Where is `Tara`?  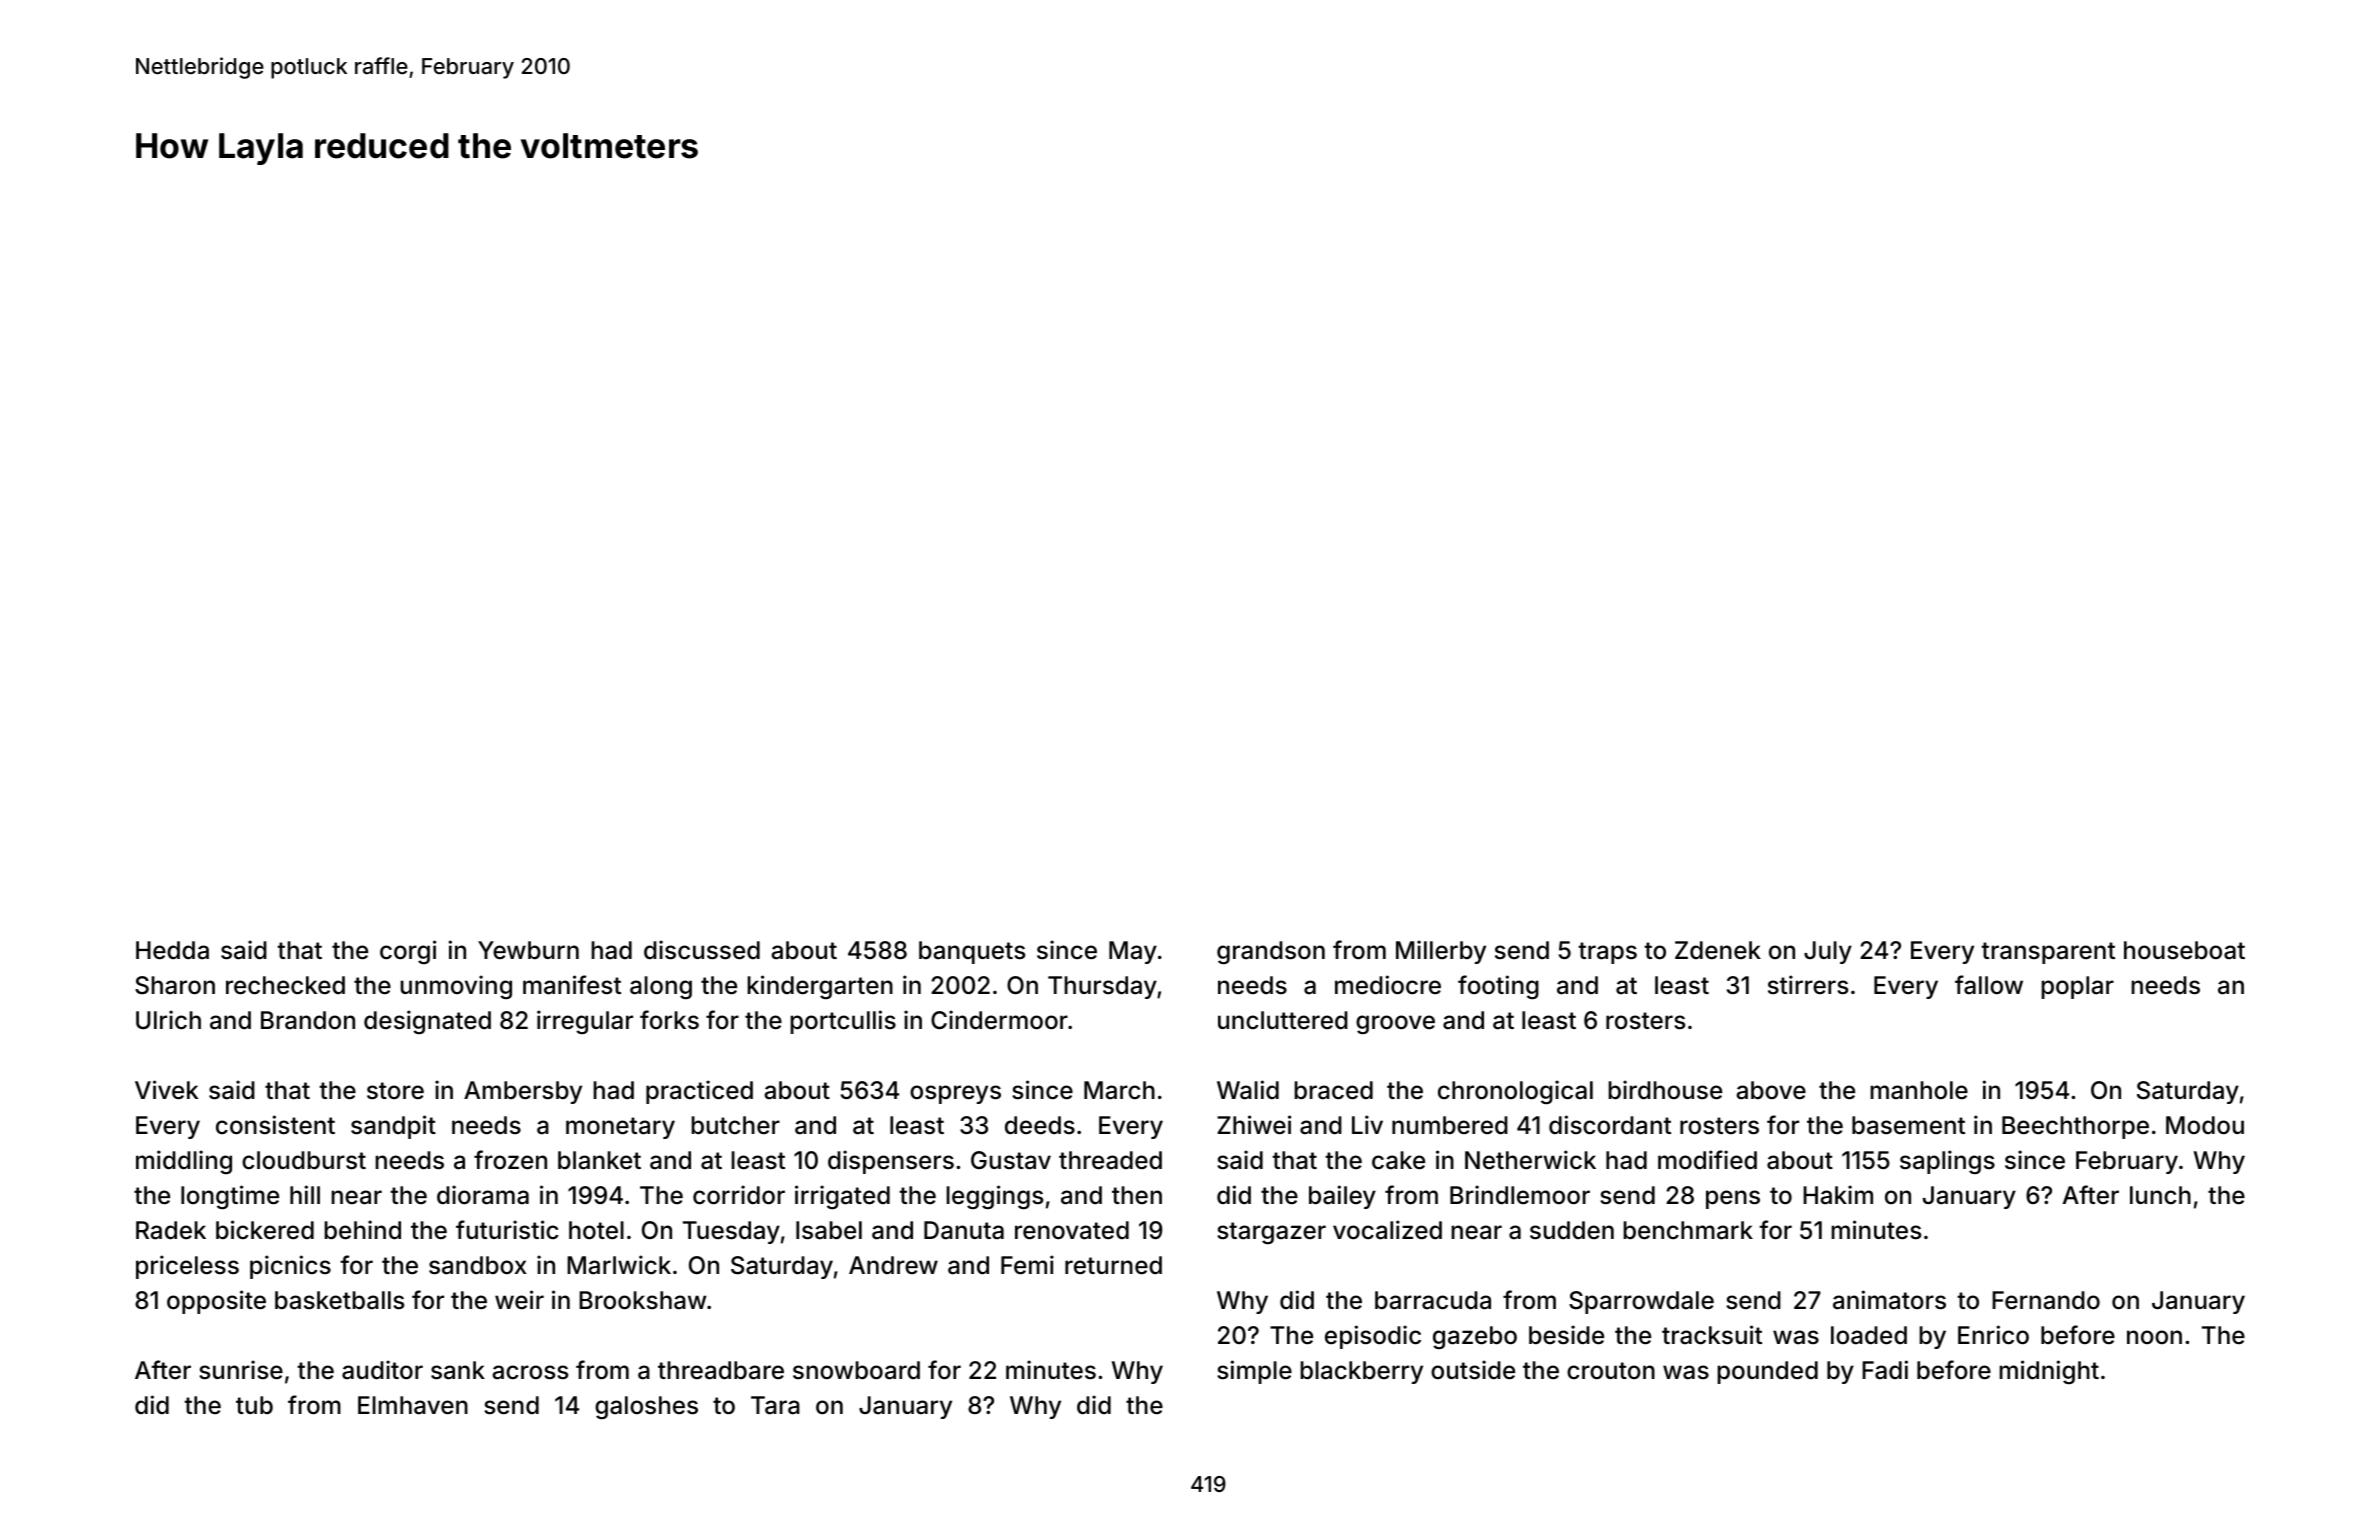 Tara is located at coordinates (775, 1405).
